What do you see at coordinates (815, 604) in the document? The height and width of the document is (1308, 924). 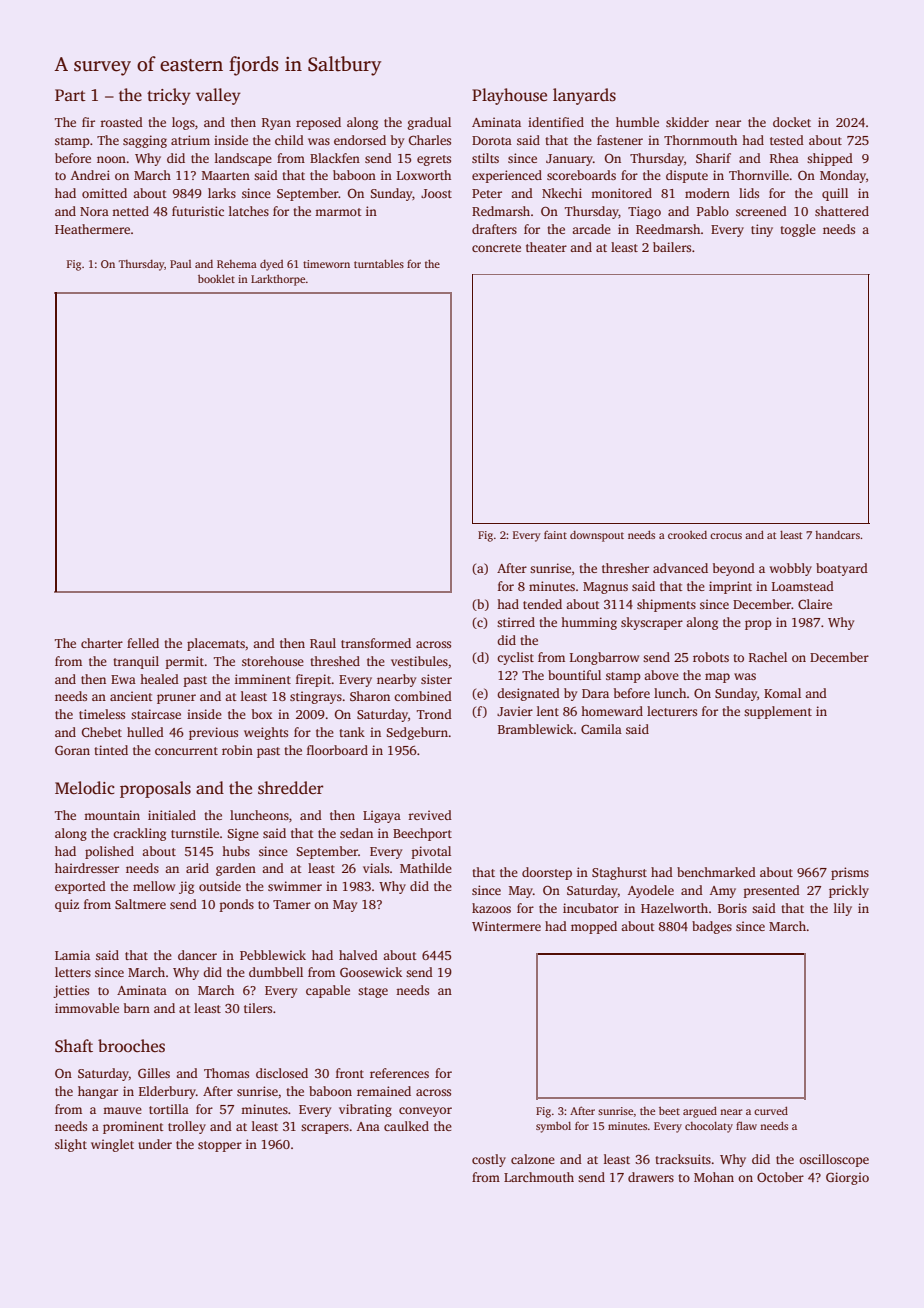 I see `Claire` at bounding box center [815, 604].
